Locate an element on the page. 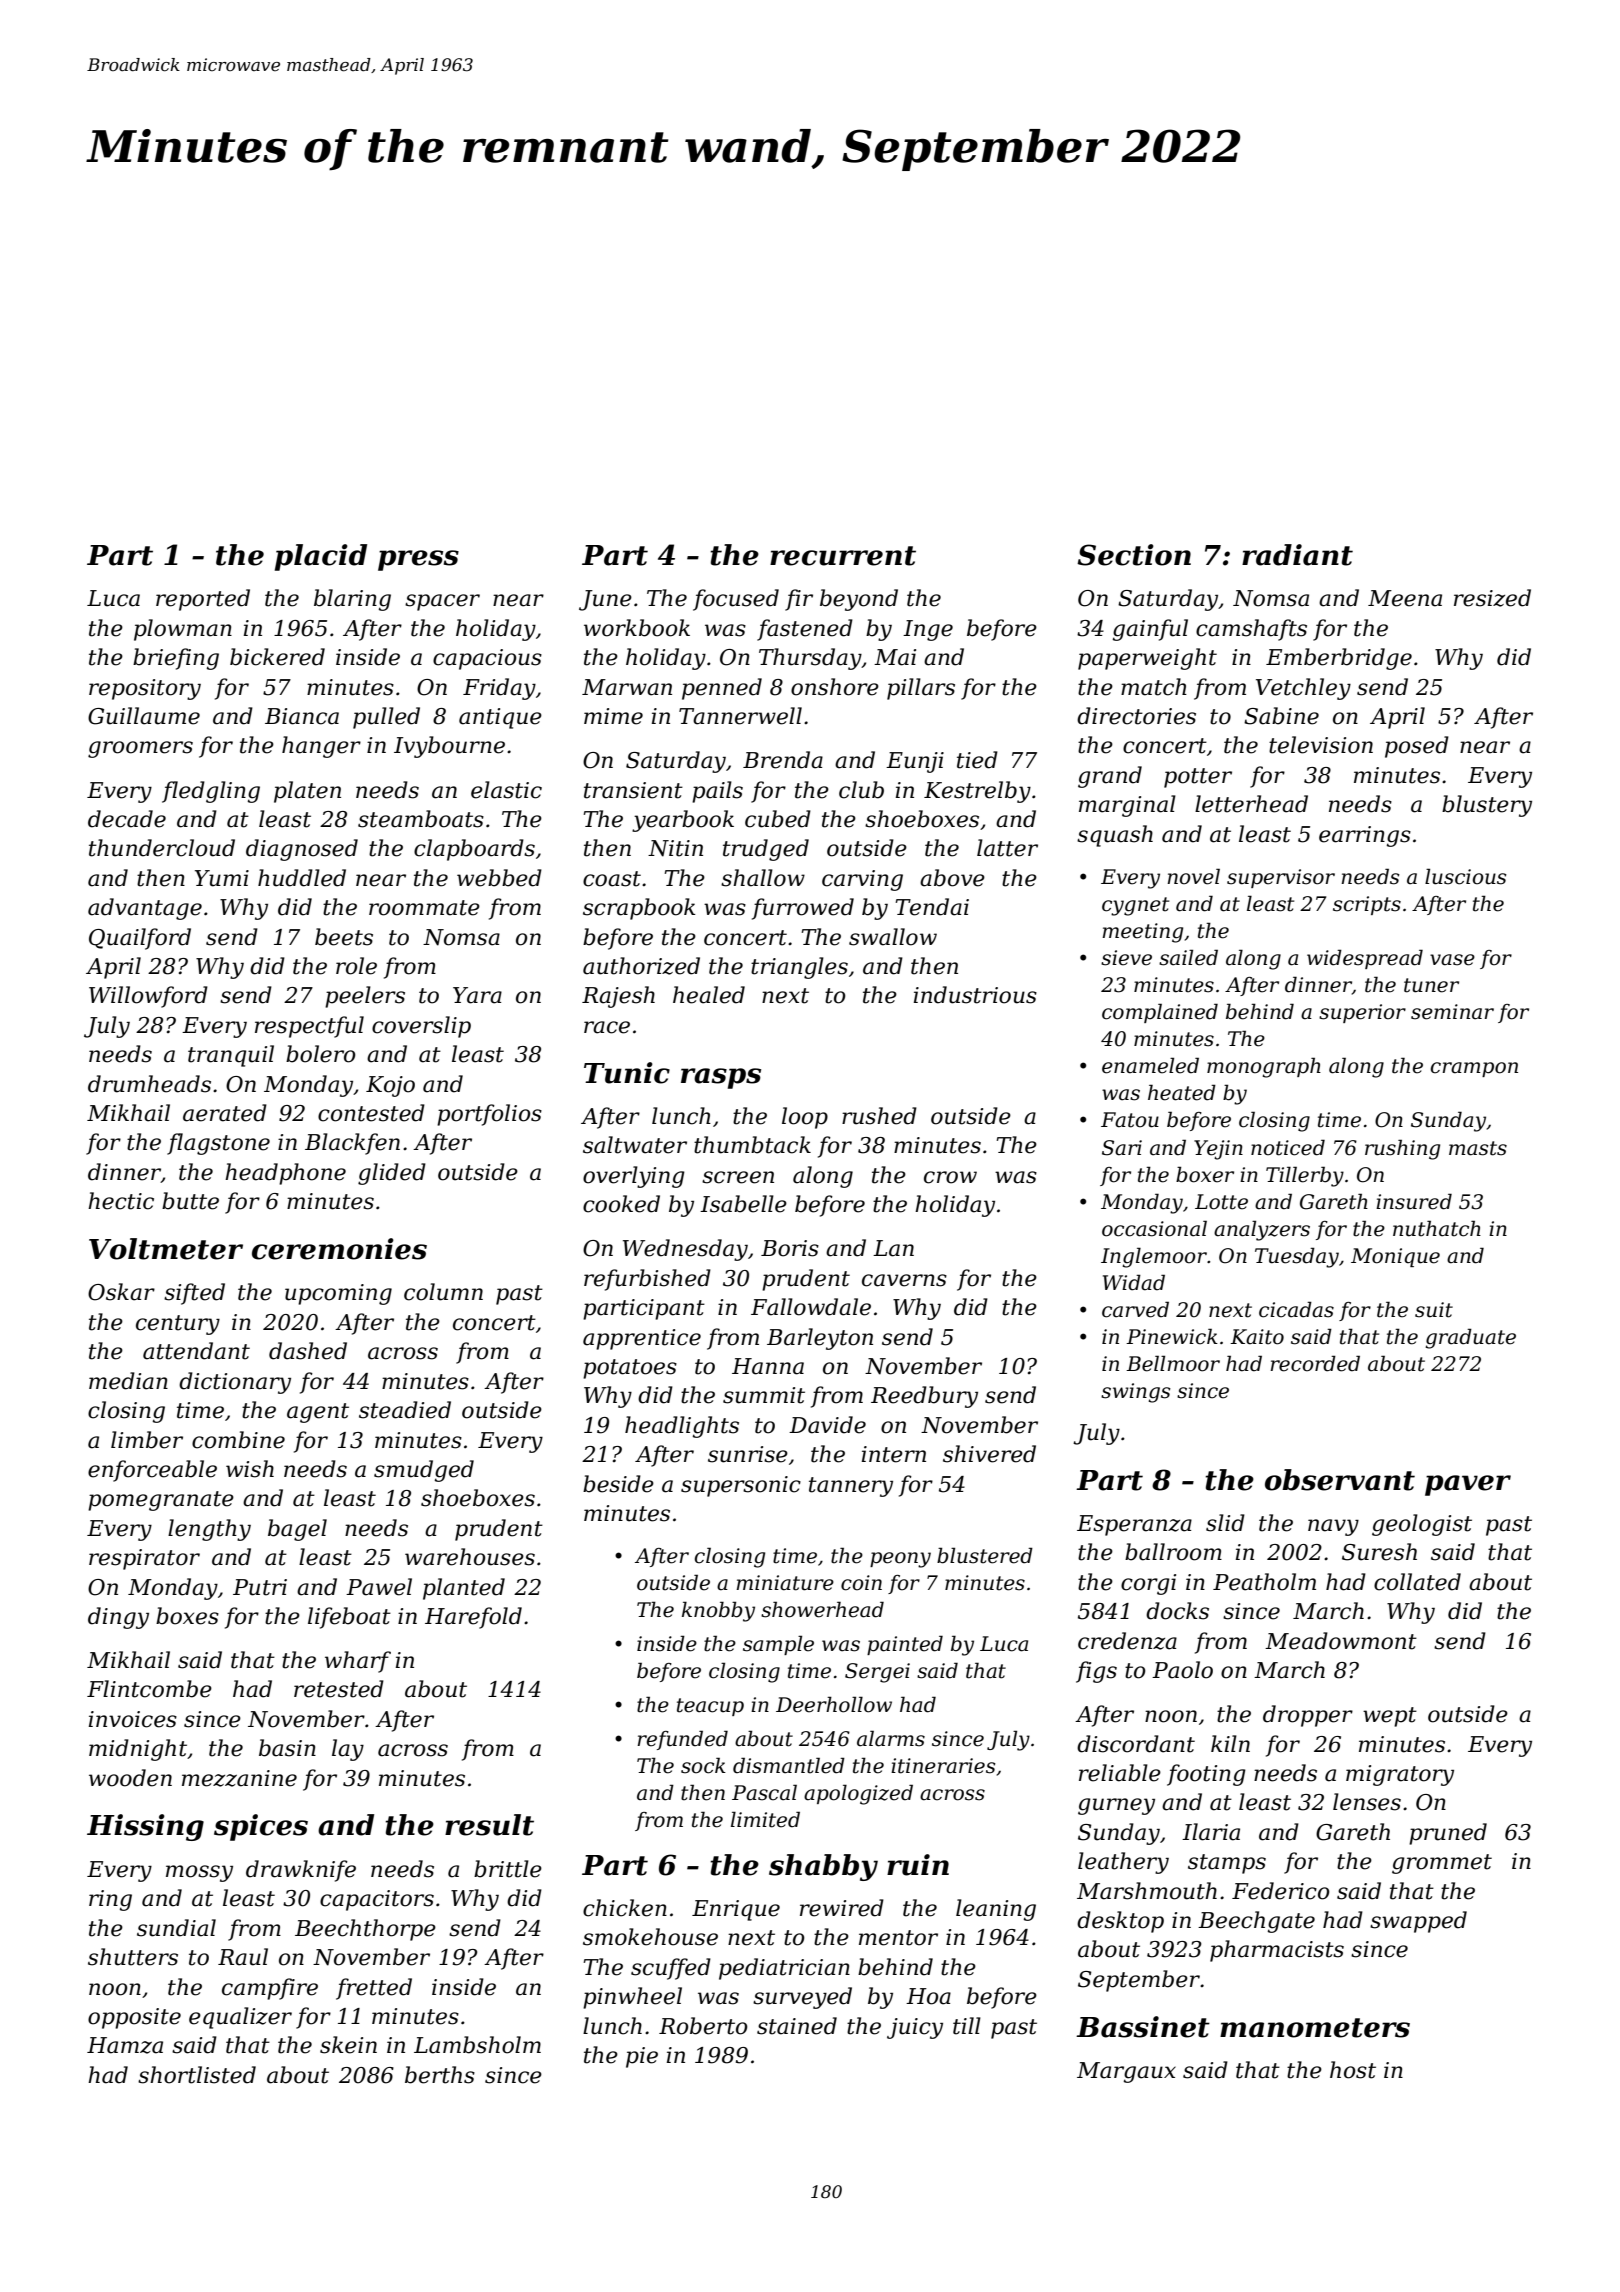 This page has width=1620, height=2292. bickered is located at coordinates (277, 657).
